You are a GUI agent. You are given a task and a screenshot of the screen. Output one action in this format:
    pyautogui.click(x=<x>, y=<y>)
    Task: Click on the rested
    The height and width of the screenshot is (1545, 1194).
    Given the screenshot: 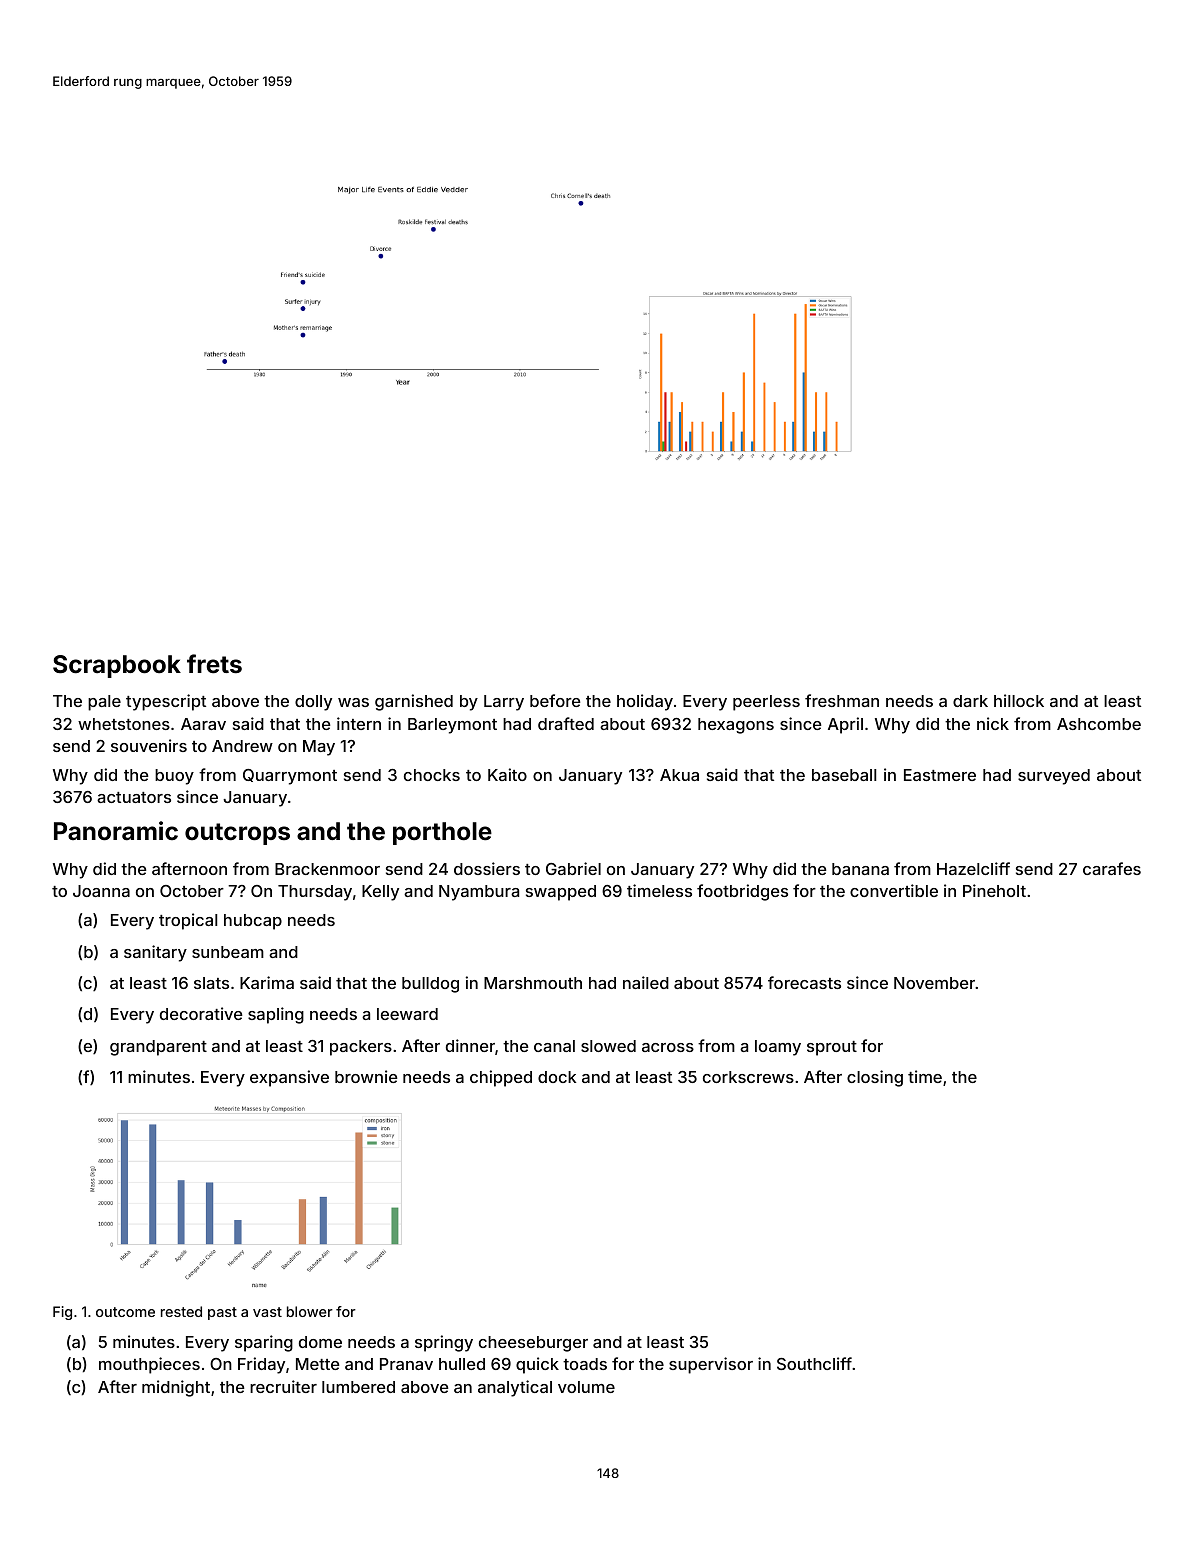 What is the action you would take?
    pyautogui.click(x=181, y=1311)
